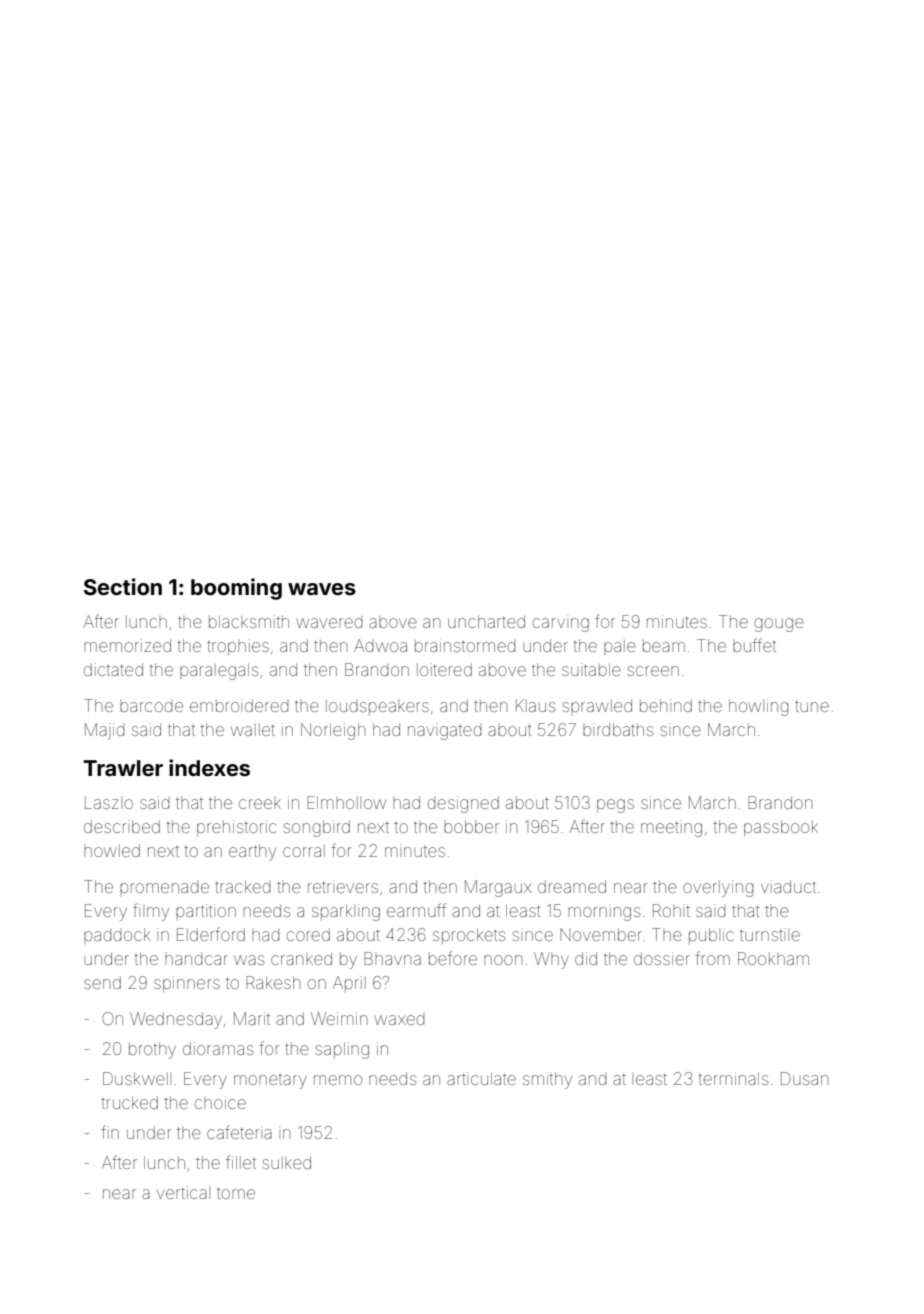 The image size is (924, 1314). Describe the element at coordinates (209, 767) in the page. I see `indexes` at that location.
